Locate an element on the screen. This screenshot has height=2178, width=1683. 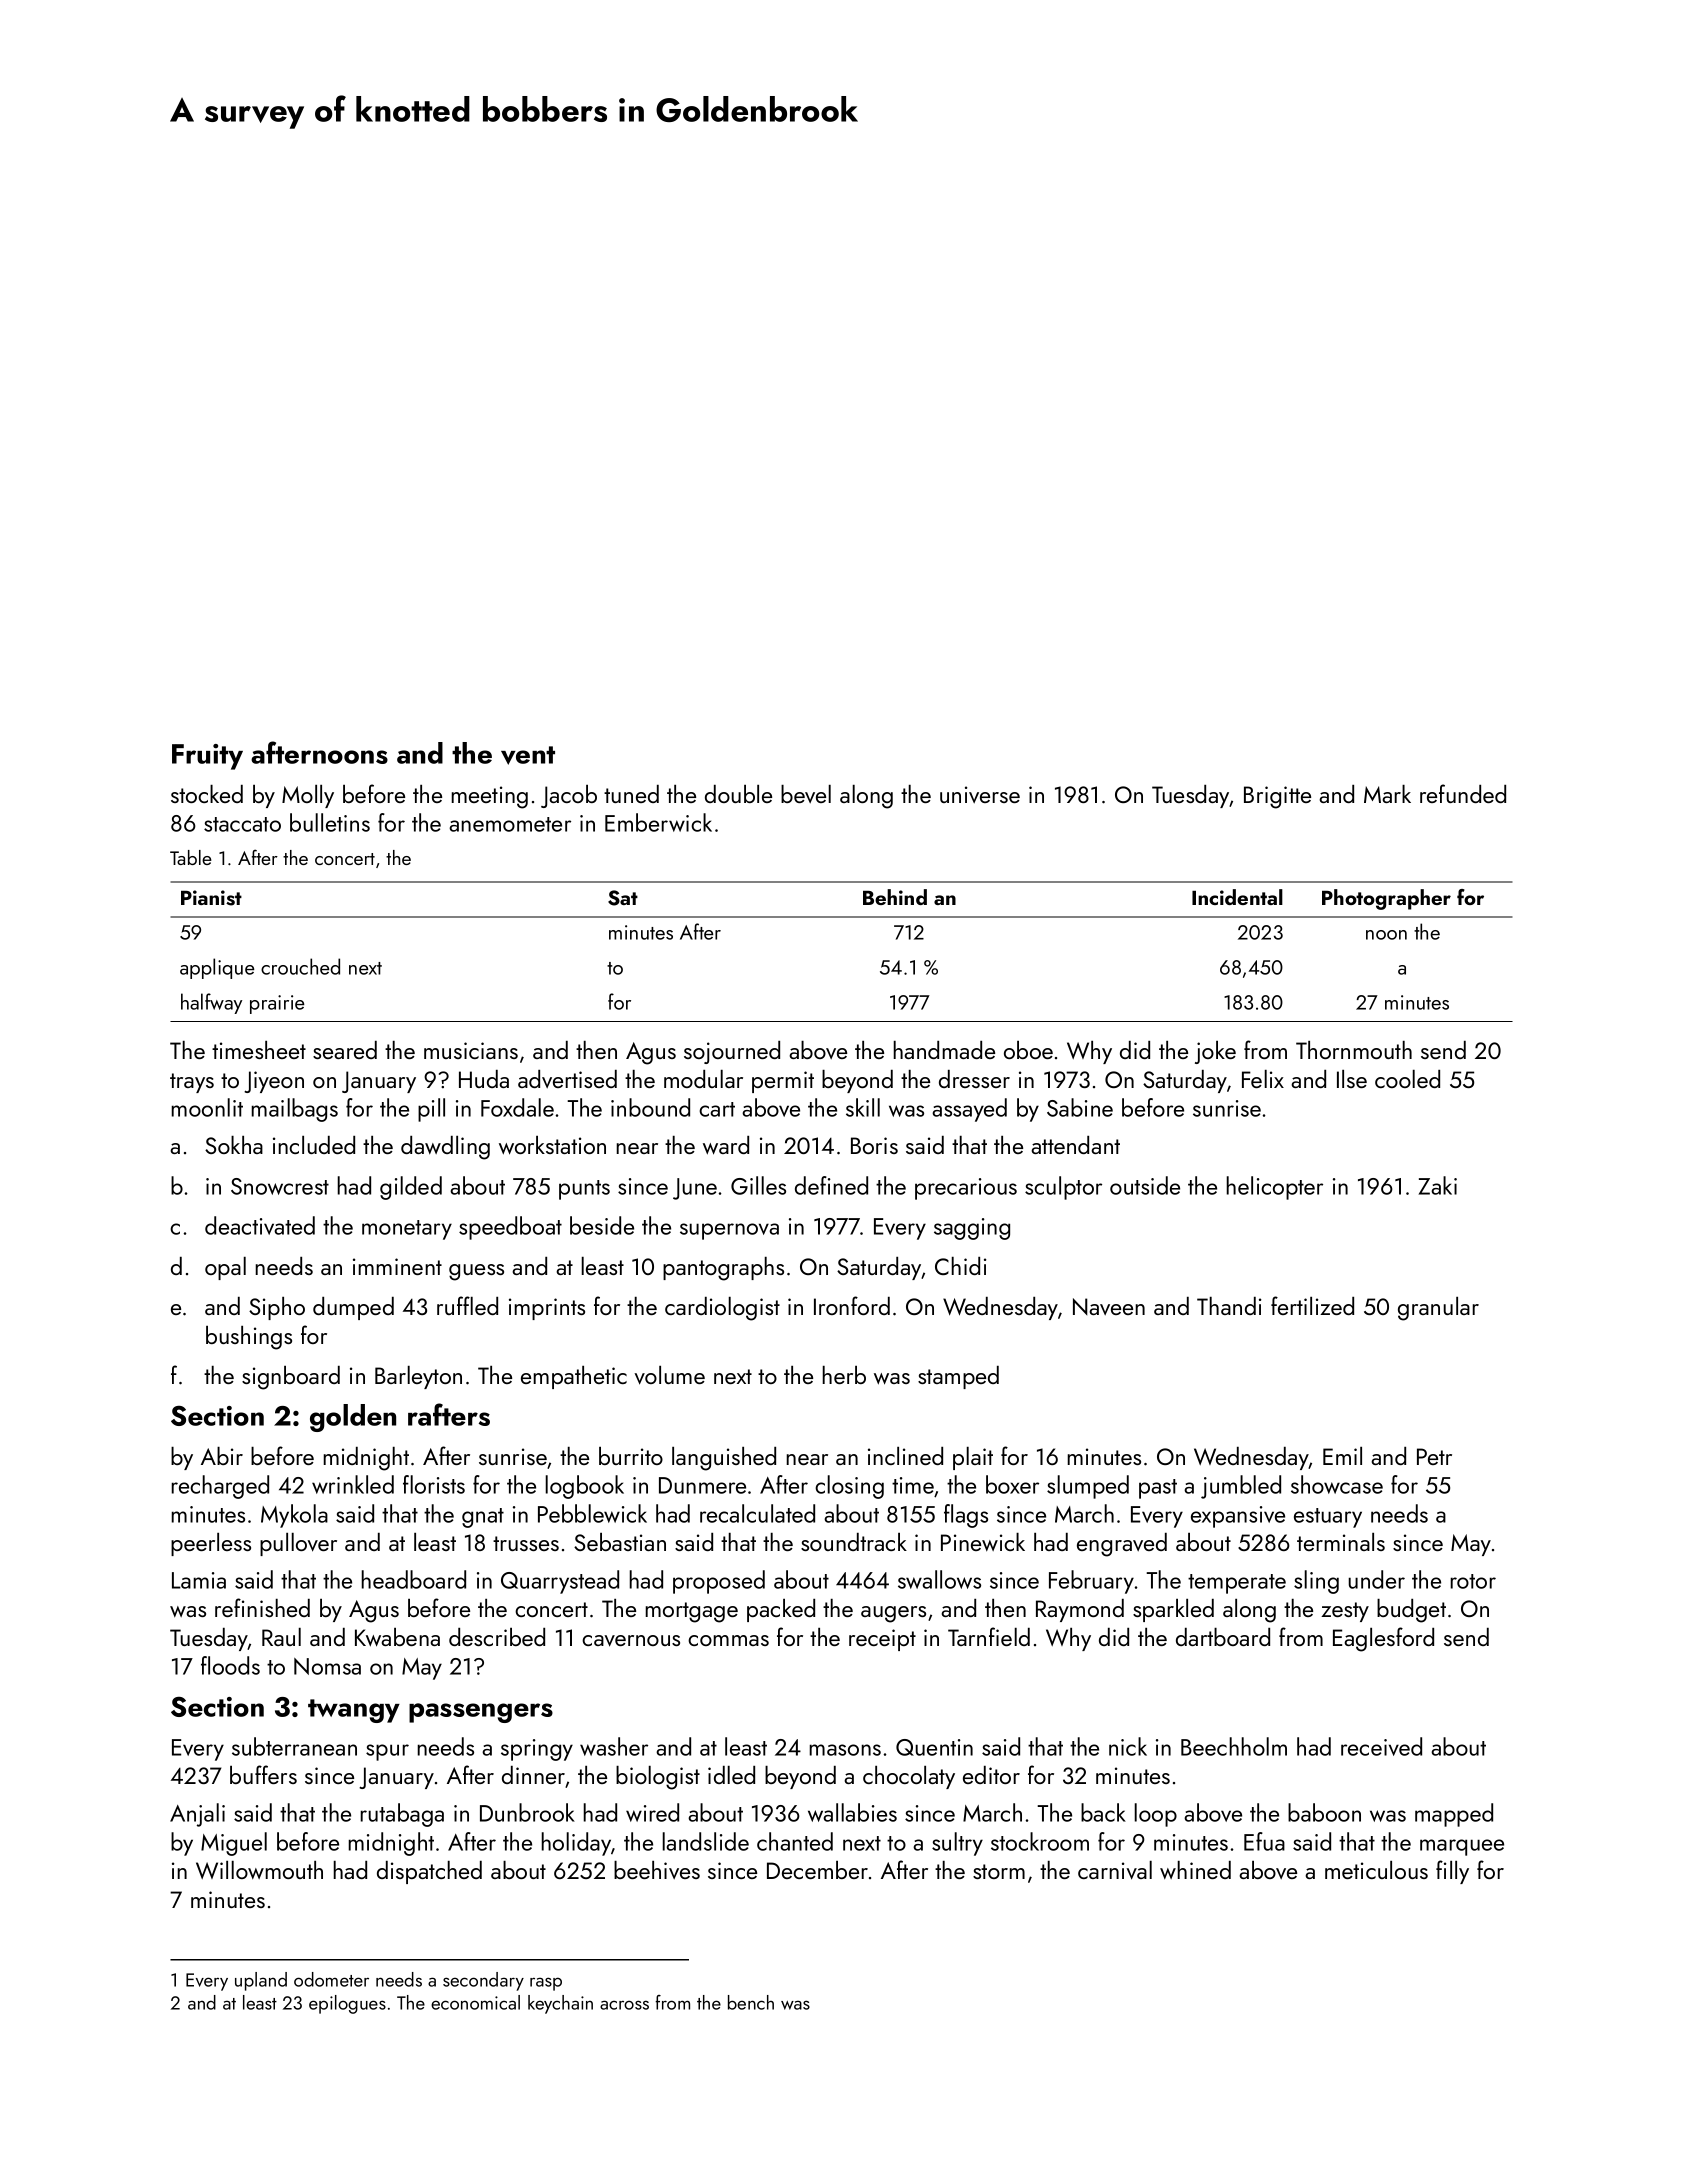
Fruity is located at coordinates (207, 757).
